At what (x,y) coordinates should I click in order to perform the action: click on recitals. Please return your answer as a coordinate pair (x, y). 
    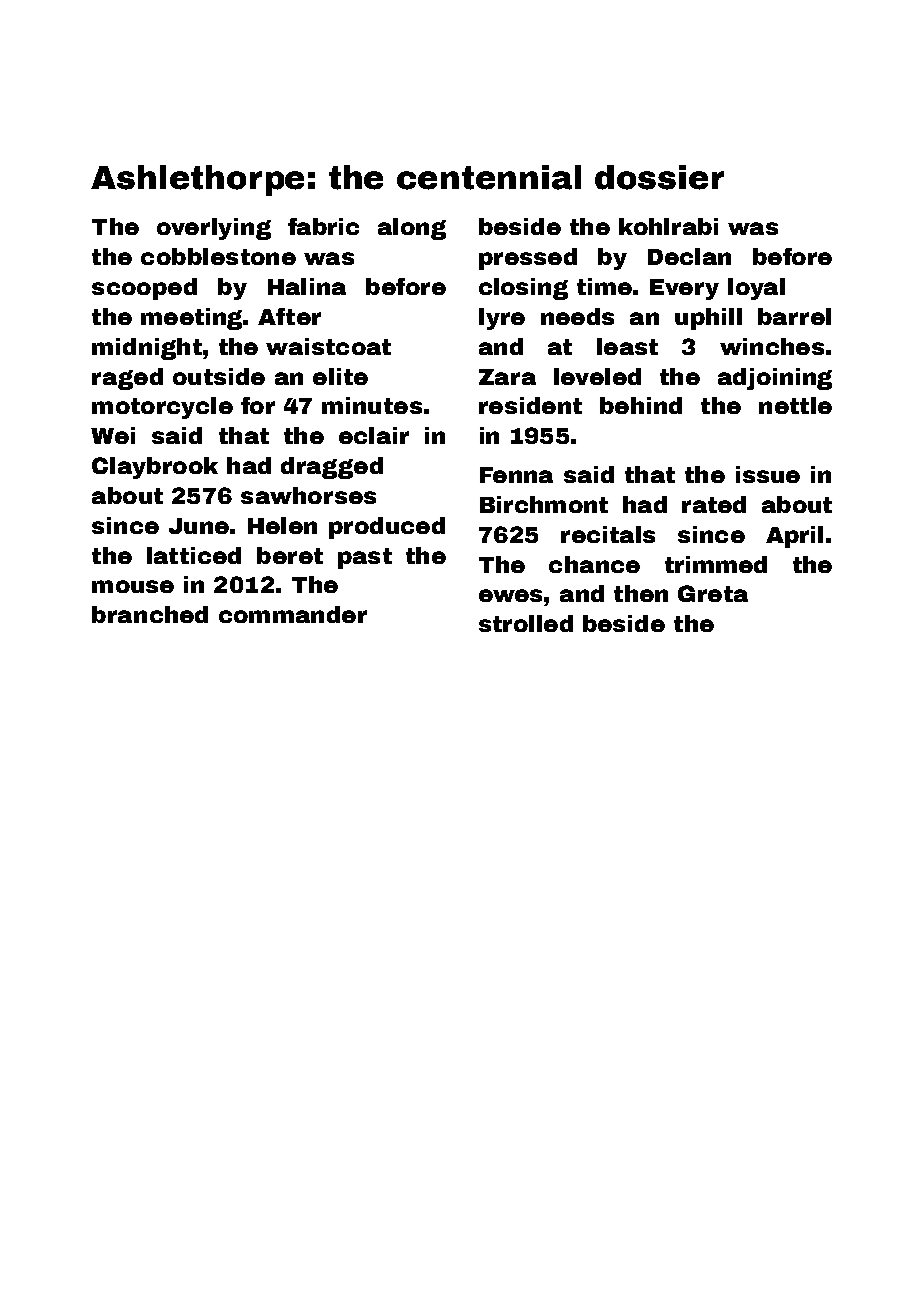
    Looking at the image, I should click on (608, 534).
